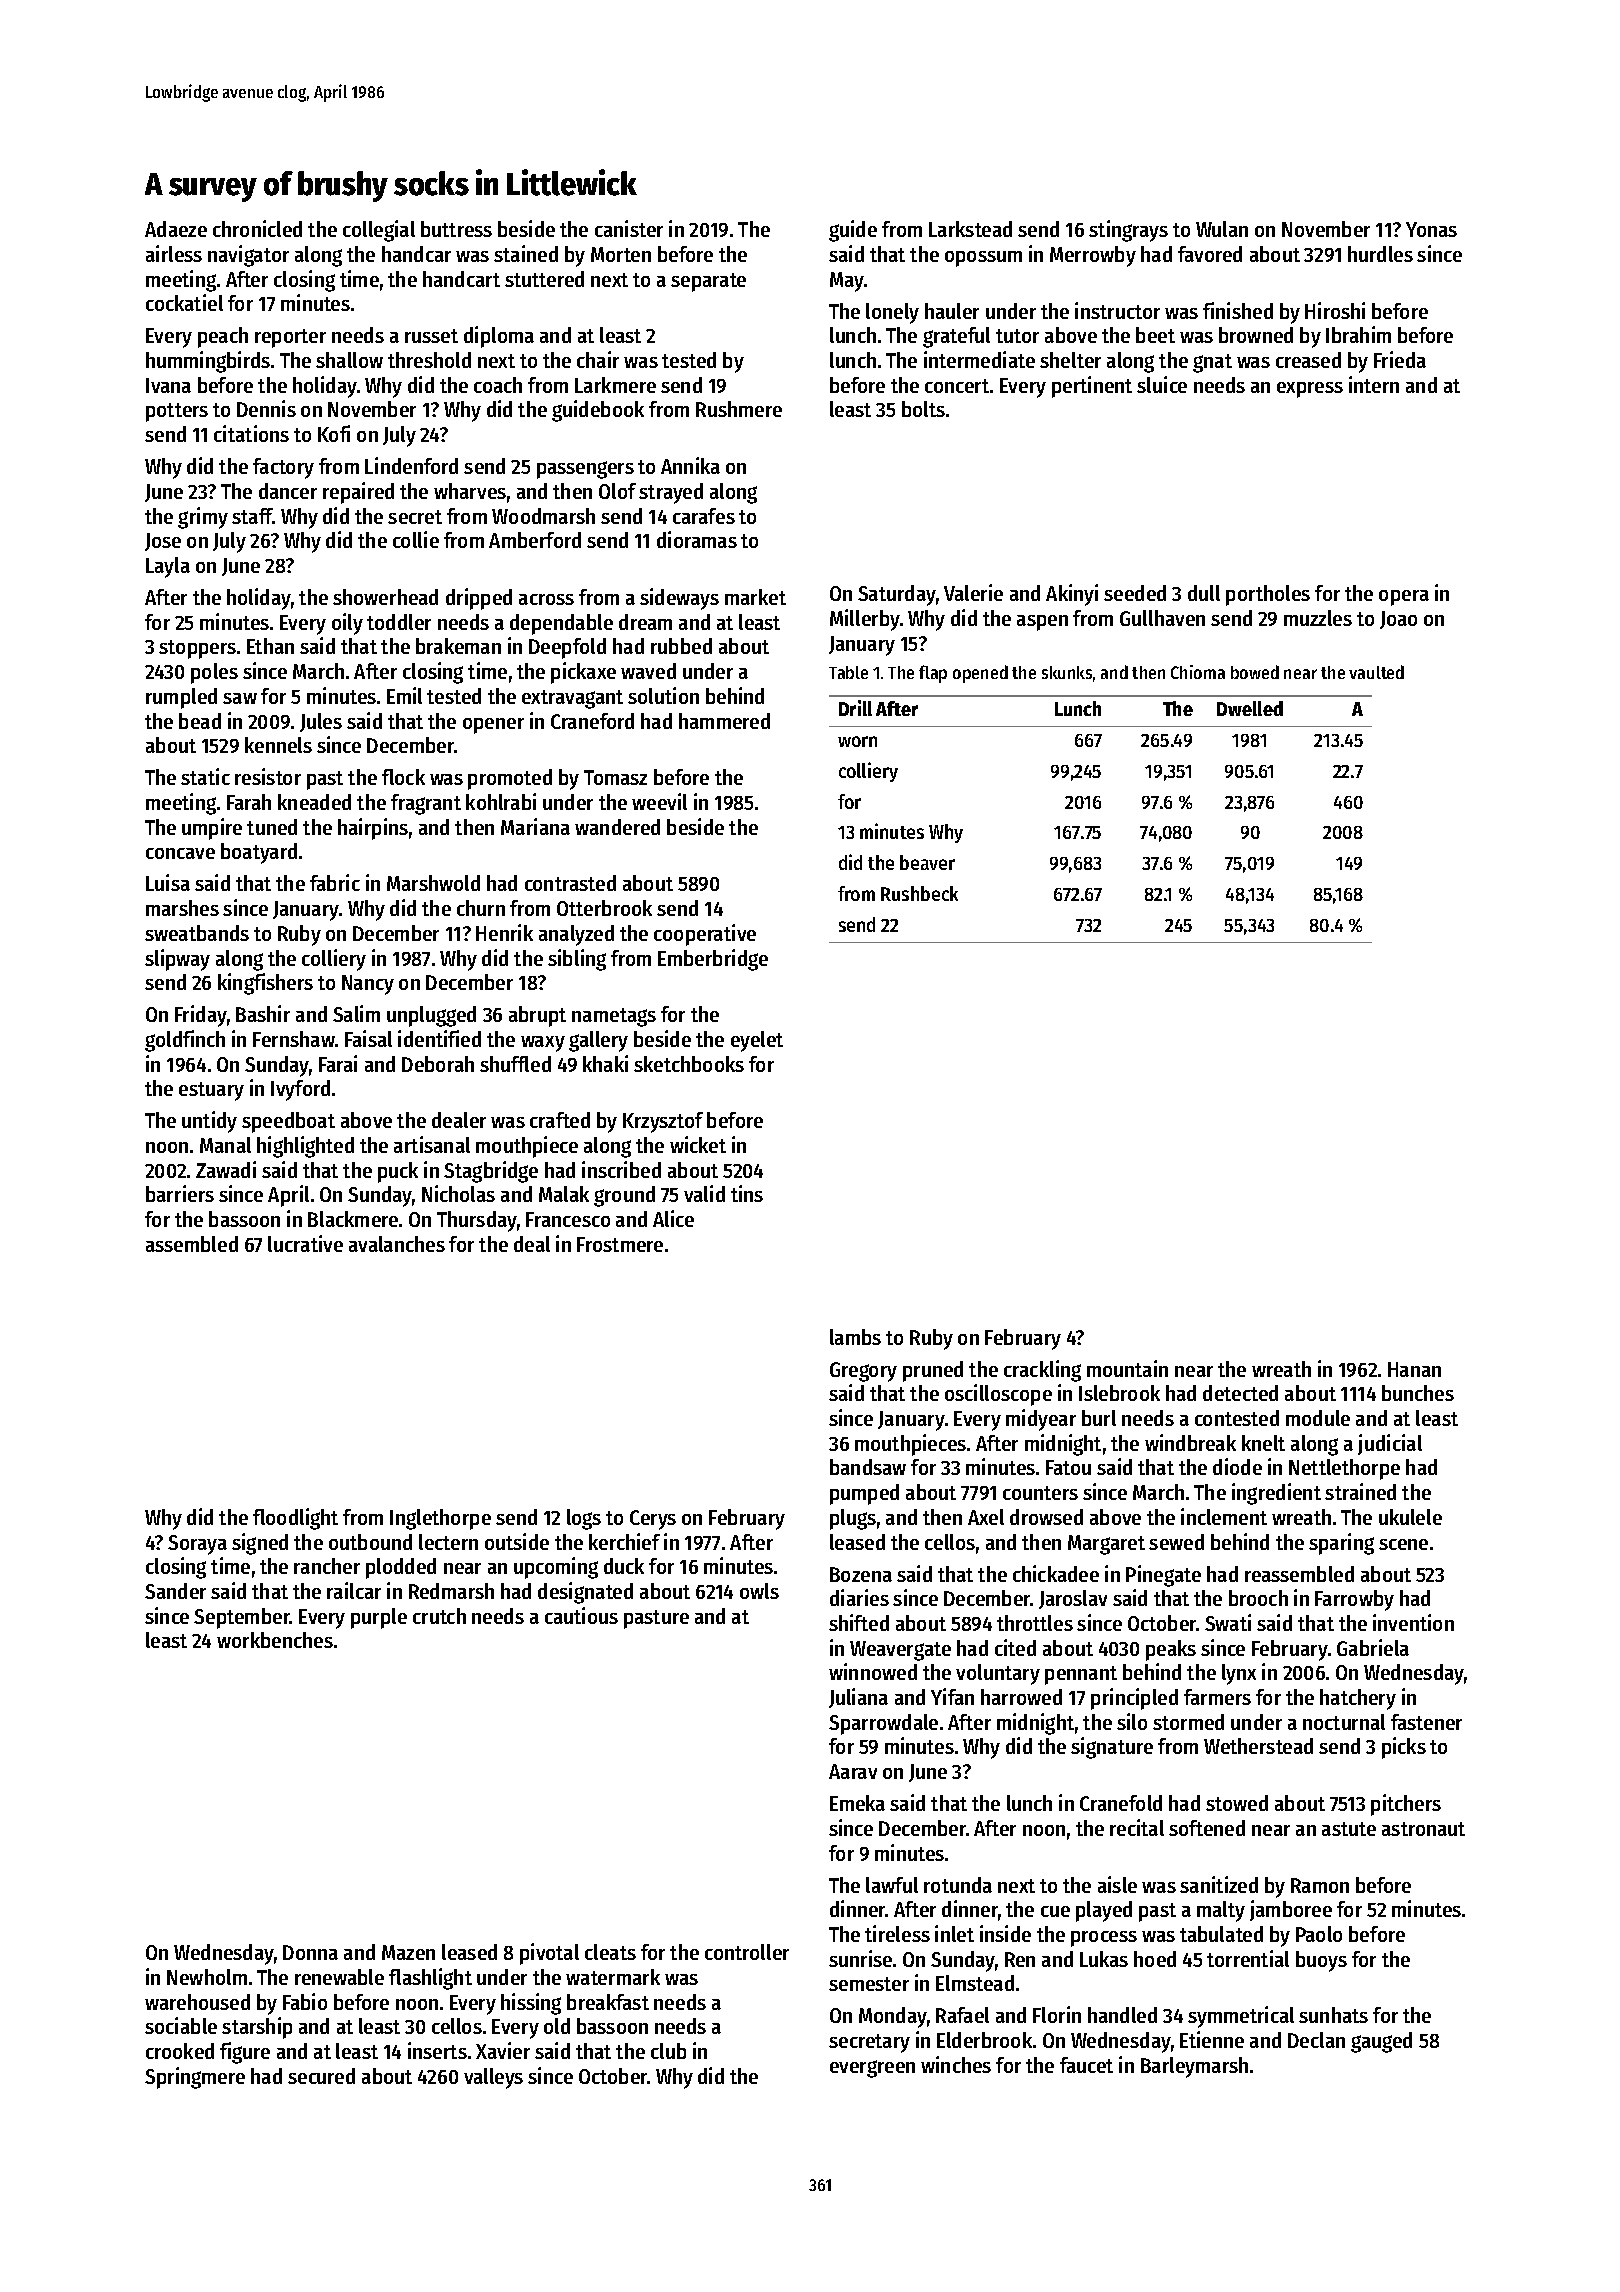 This document has height=2292, width=1620. I want to click on bowed, so click(1255, 672).
